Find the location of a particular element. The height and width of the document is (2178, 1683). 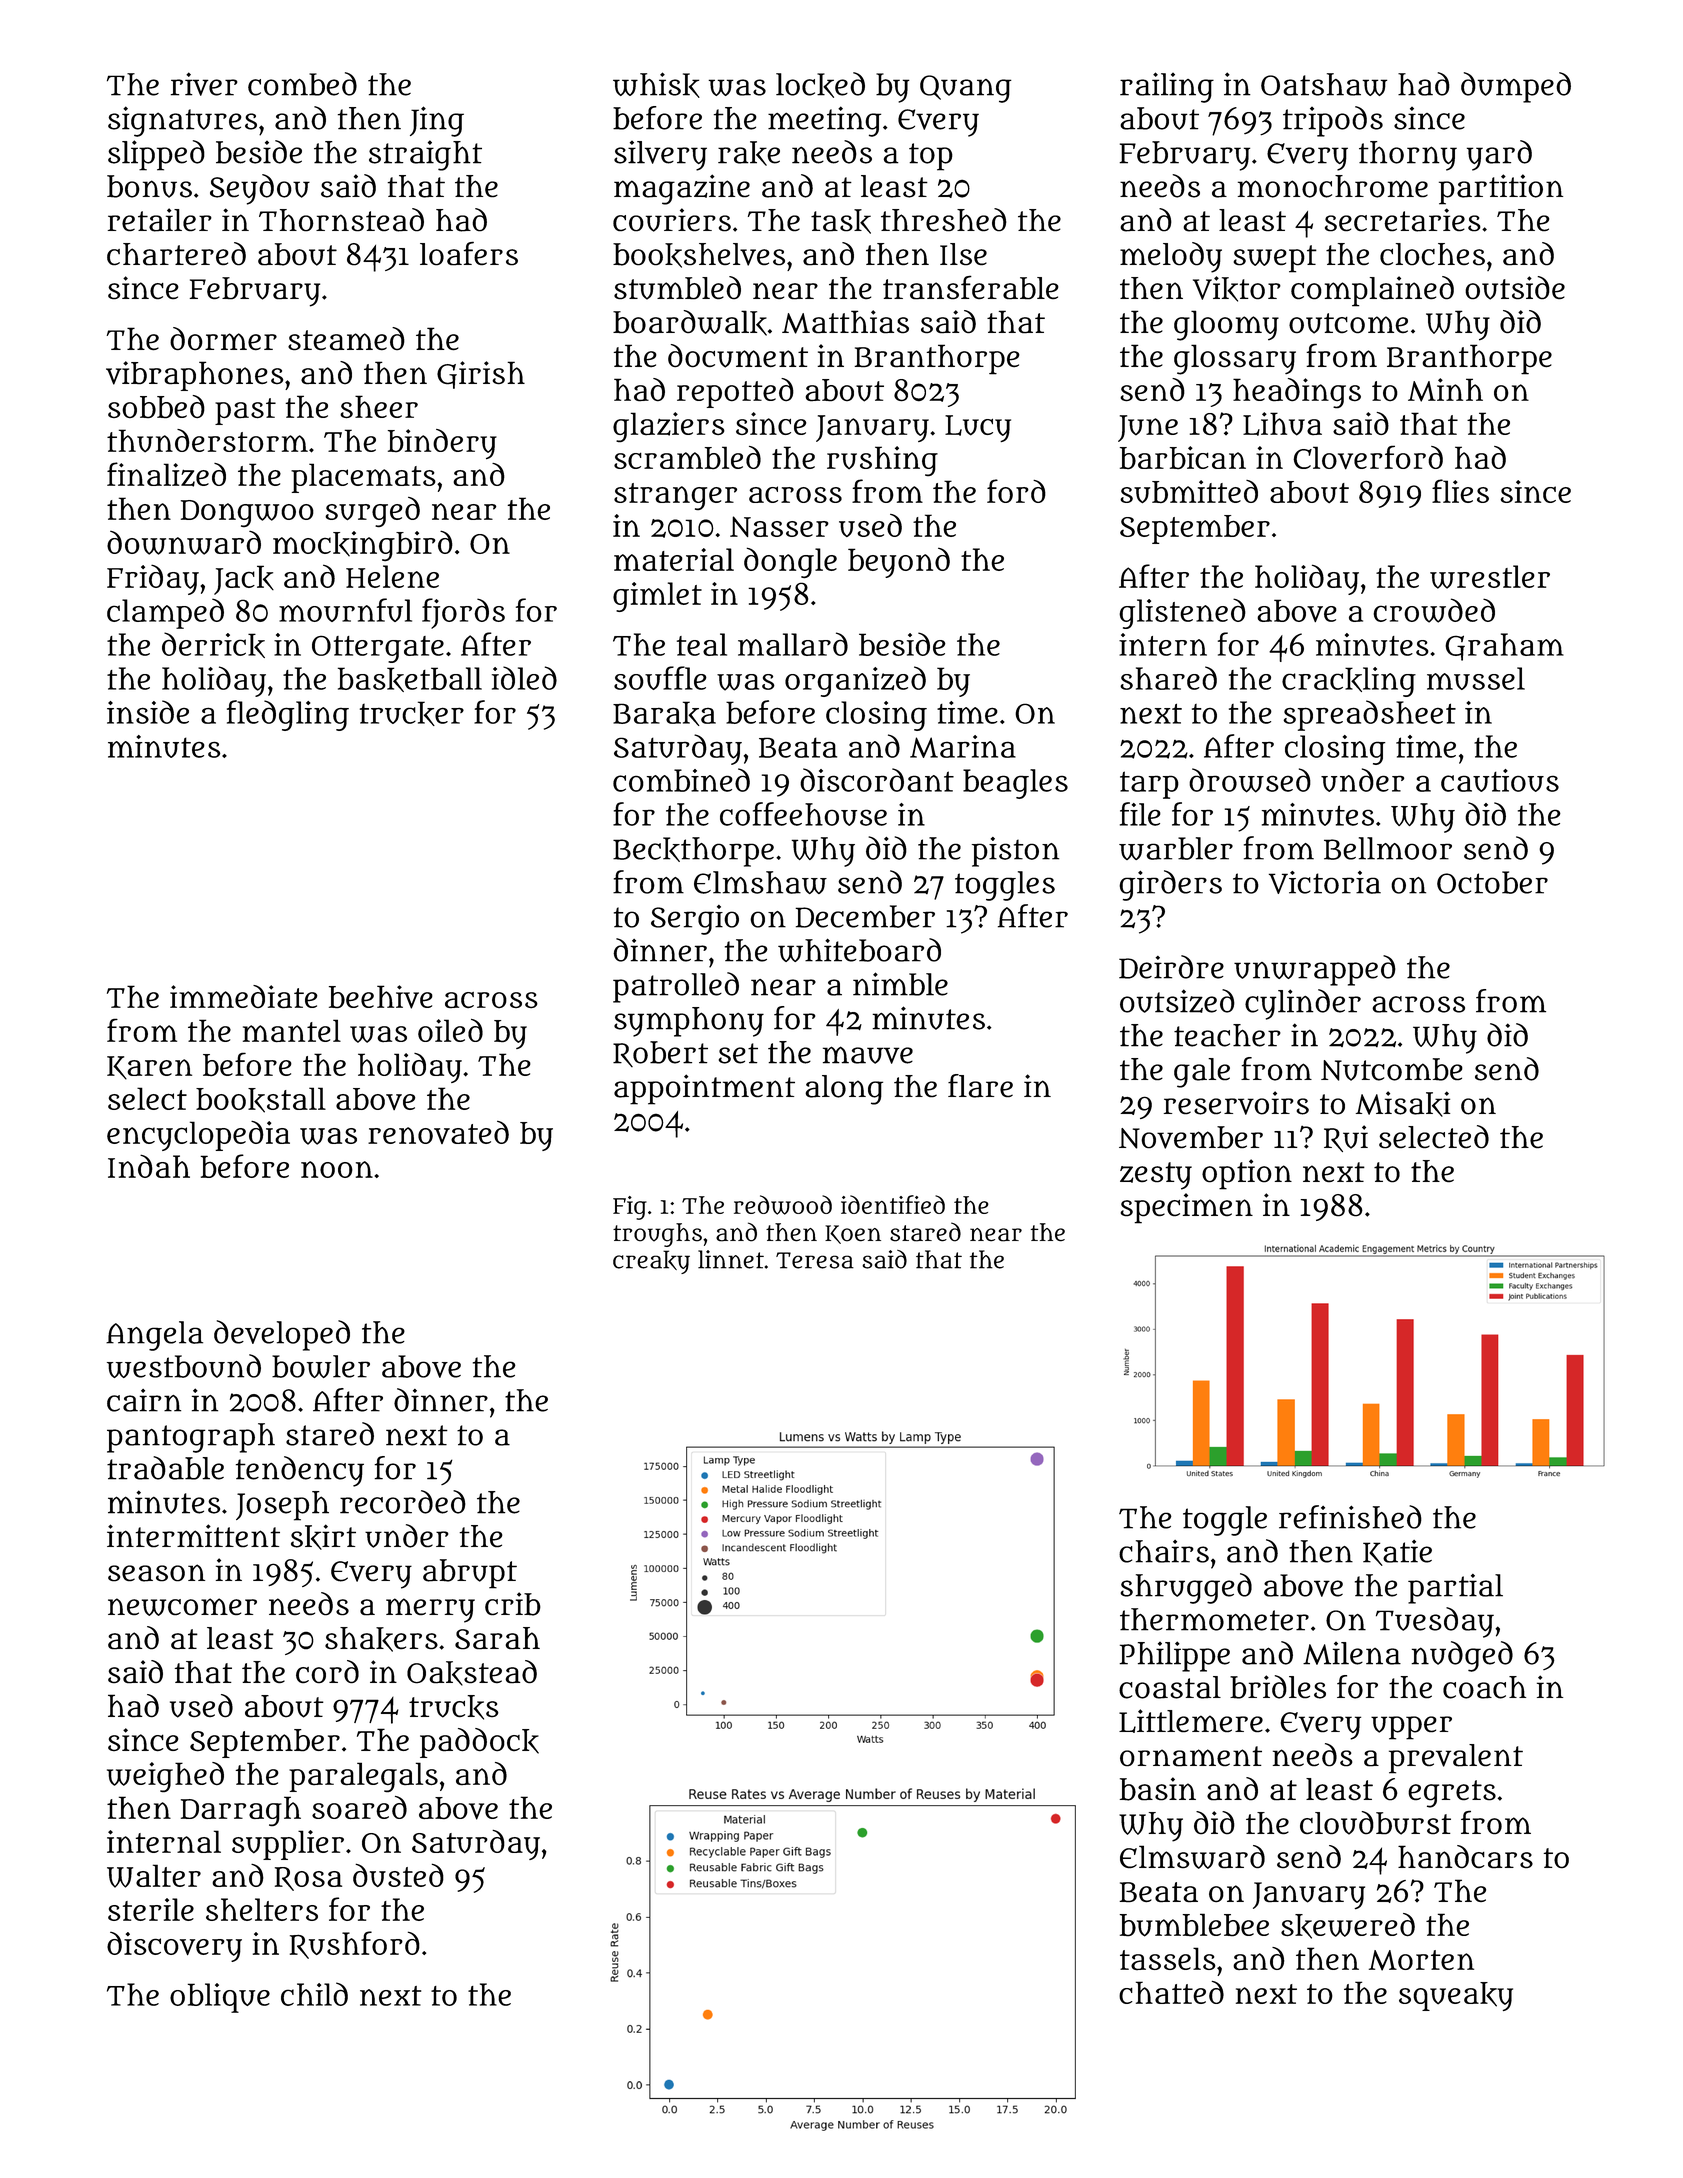

Darragh is located at coordinates (241, 1811).
